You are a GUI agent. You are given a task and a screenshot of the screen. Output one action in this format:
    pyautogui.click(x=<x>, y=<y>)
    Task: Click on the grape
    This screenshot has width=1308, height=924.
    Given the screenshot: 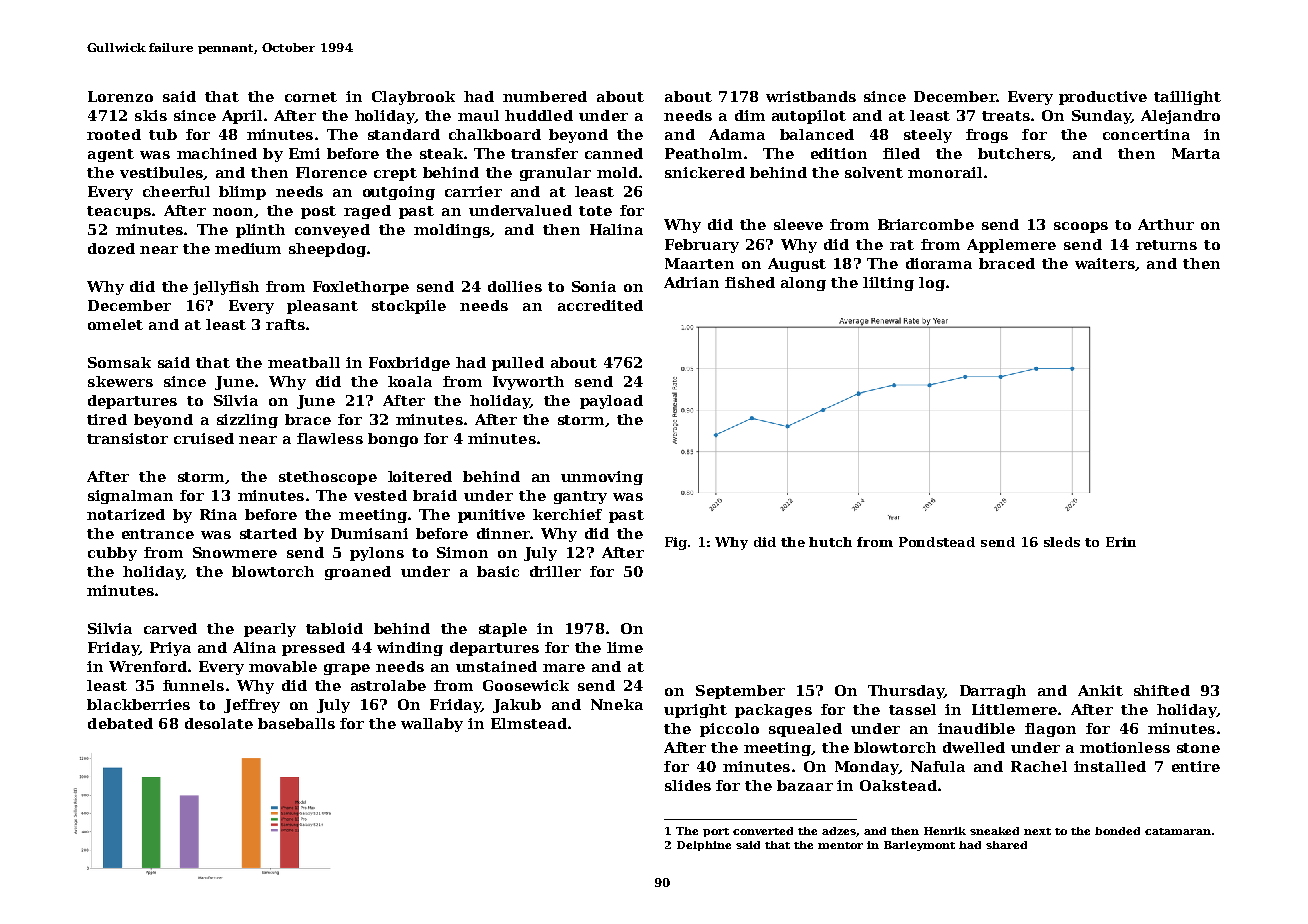 What is the action you would take?
    pyautogui.click(x=347, y=669)
